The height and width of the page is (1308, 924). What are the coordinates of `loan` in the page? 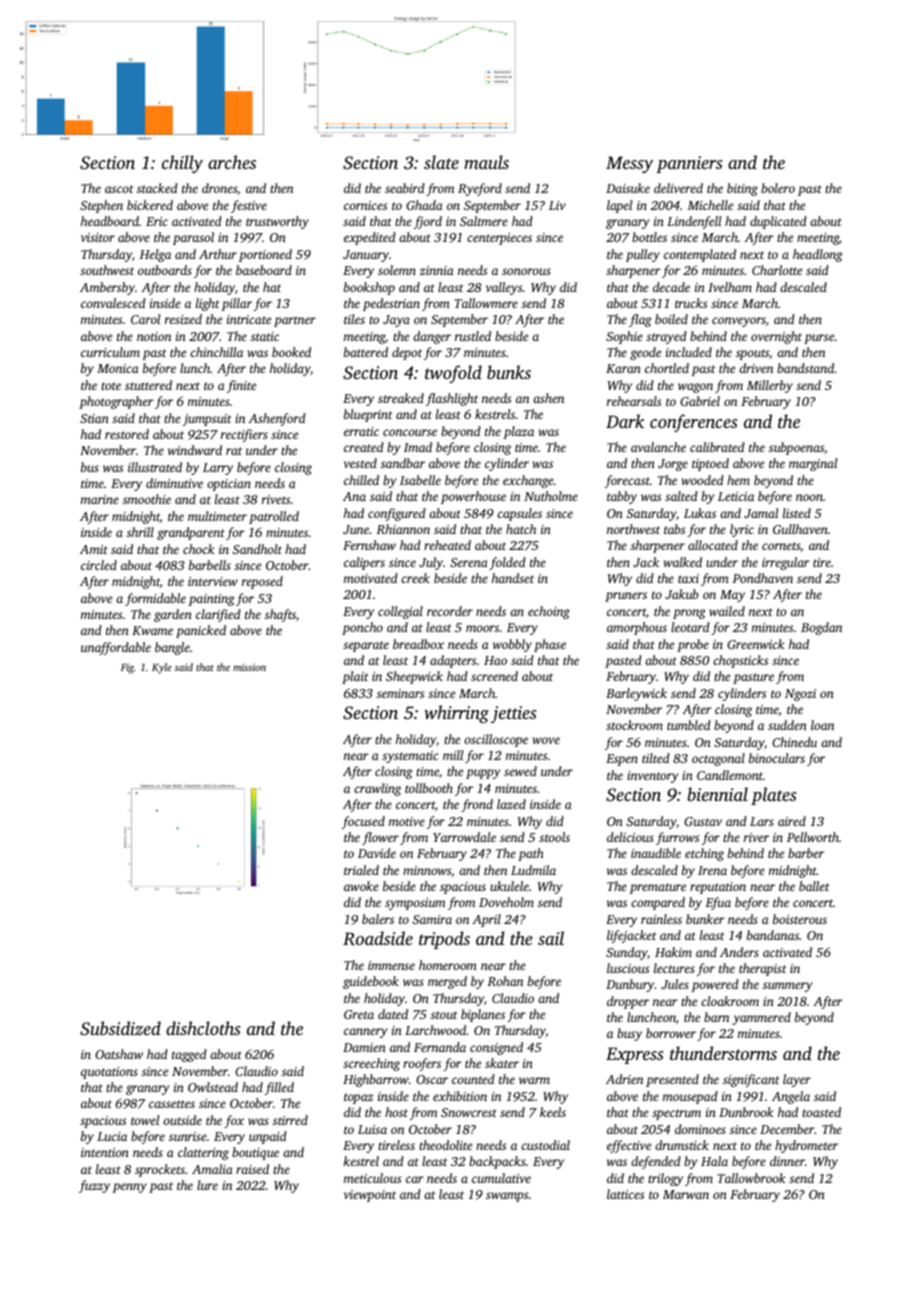 It's located at (822, 725).
